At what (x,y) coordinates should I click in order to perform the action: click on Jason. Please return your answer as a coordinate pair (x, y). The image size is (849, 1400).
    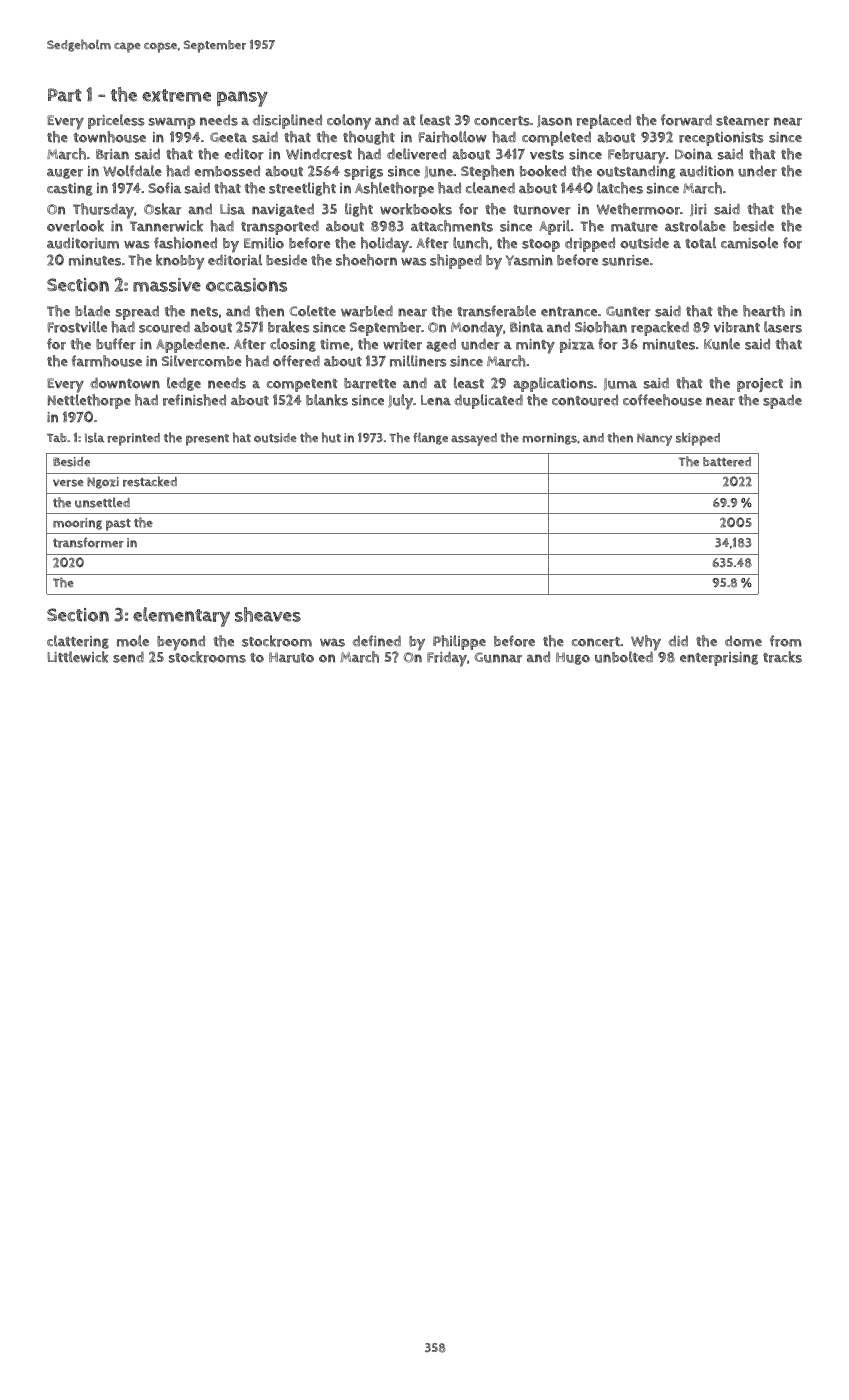
    Looking at the image, I should click on (554, 121).
